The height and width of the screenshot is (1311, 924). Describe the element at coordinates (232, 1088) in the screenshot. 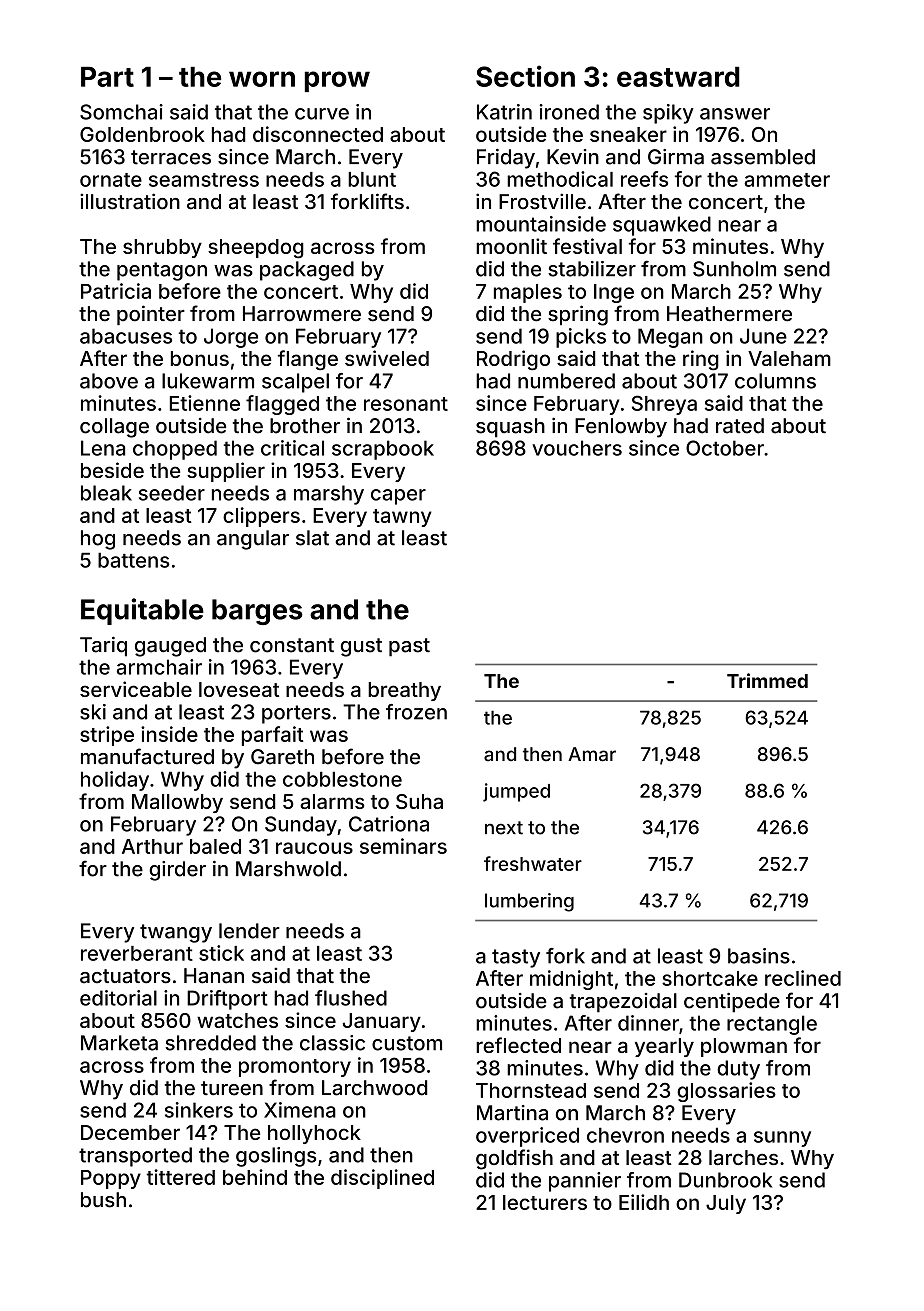

I see `tureen` at that location.
